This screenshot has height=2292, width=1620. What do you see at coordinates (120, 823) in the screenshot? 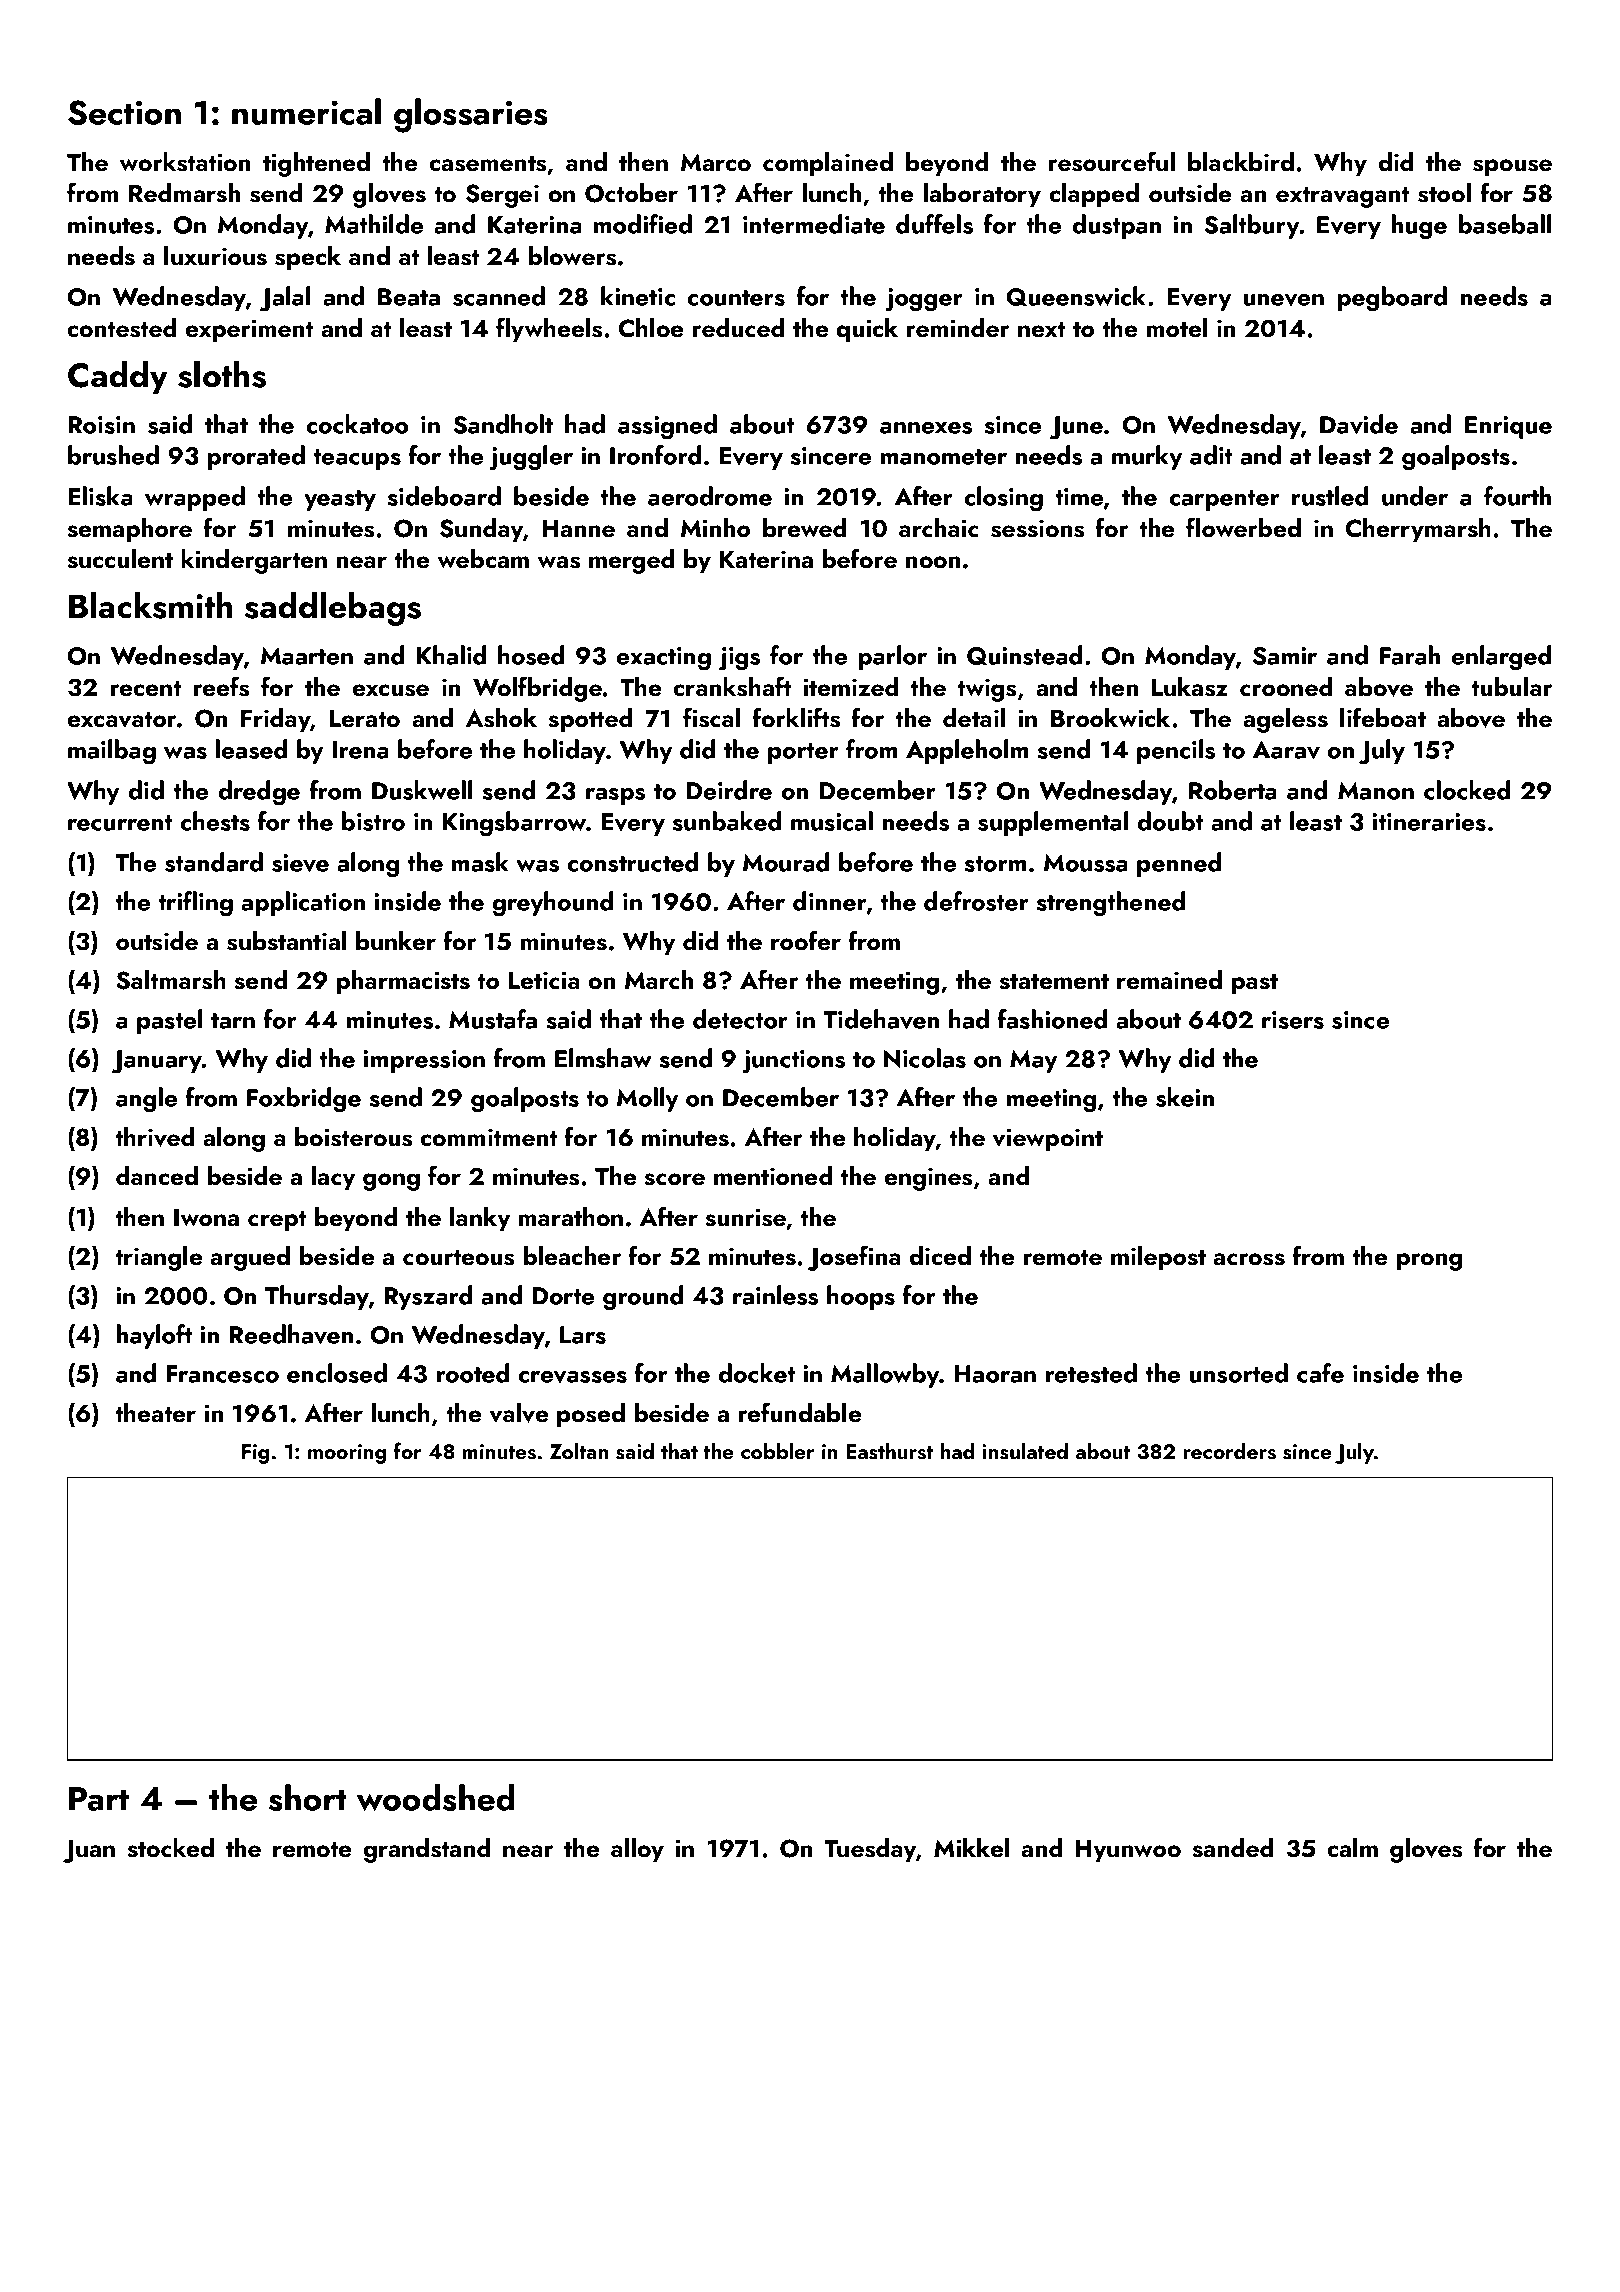
I see `recurrent` at bounding box center [120, 823].
